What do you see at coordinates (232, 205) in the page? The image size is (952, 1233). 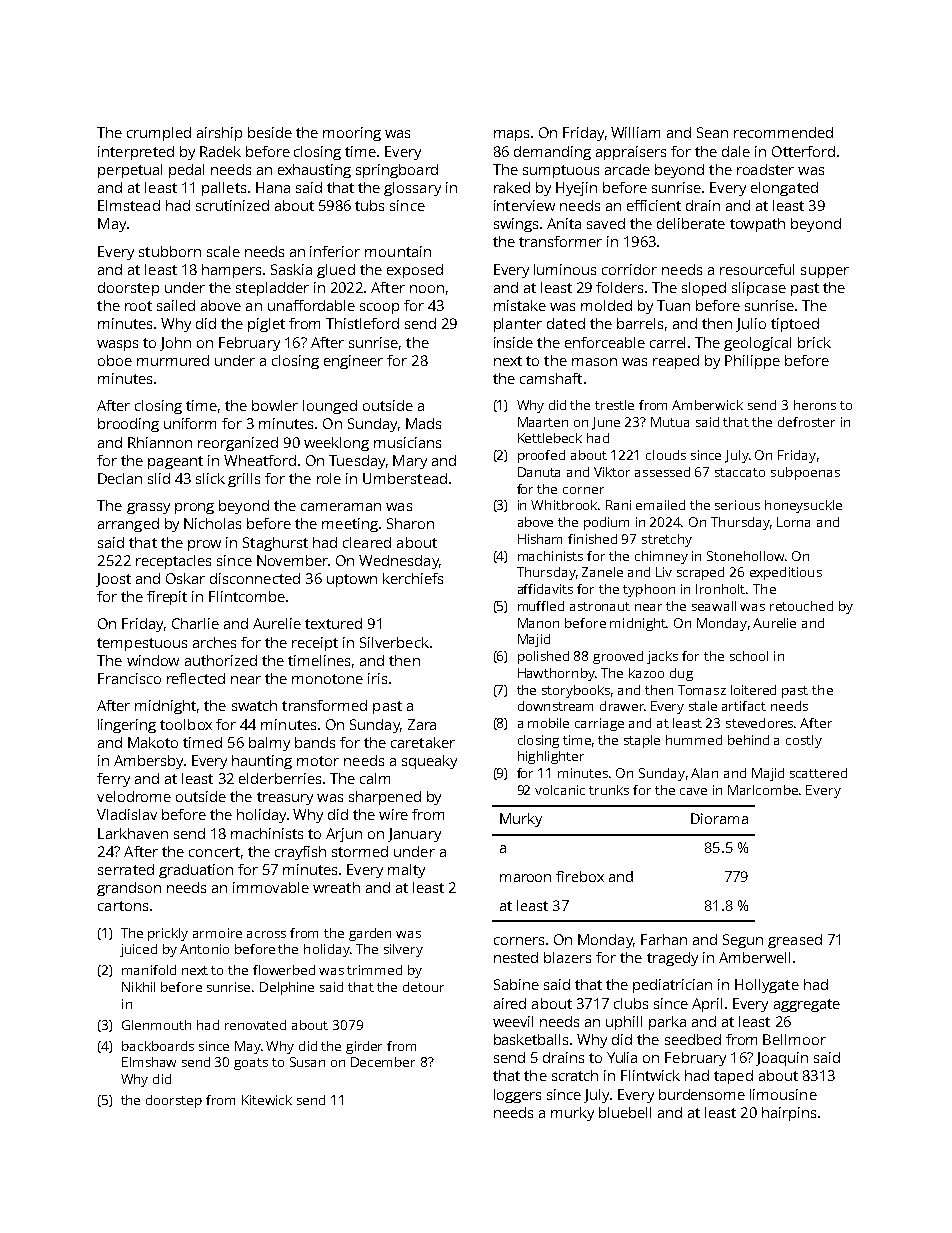 I see `scrutinized` at bounding box center [232, 205].
